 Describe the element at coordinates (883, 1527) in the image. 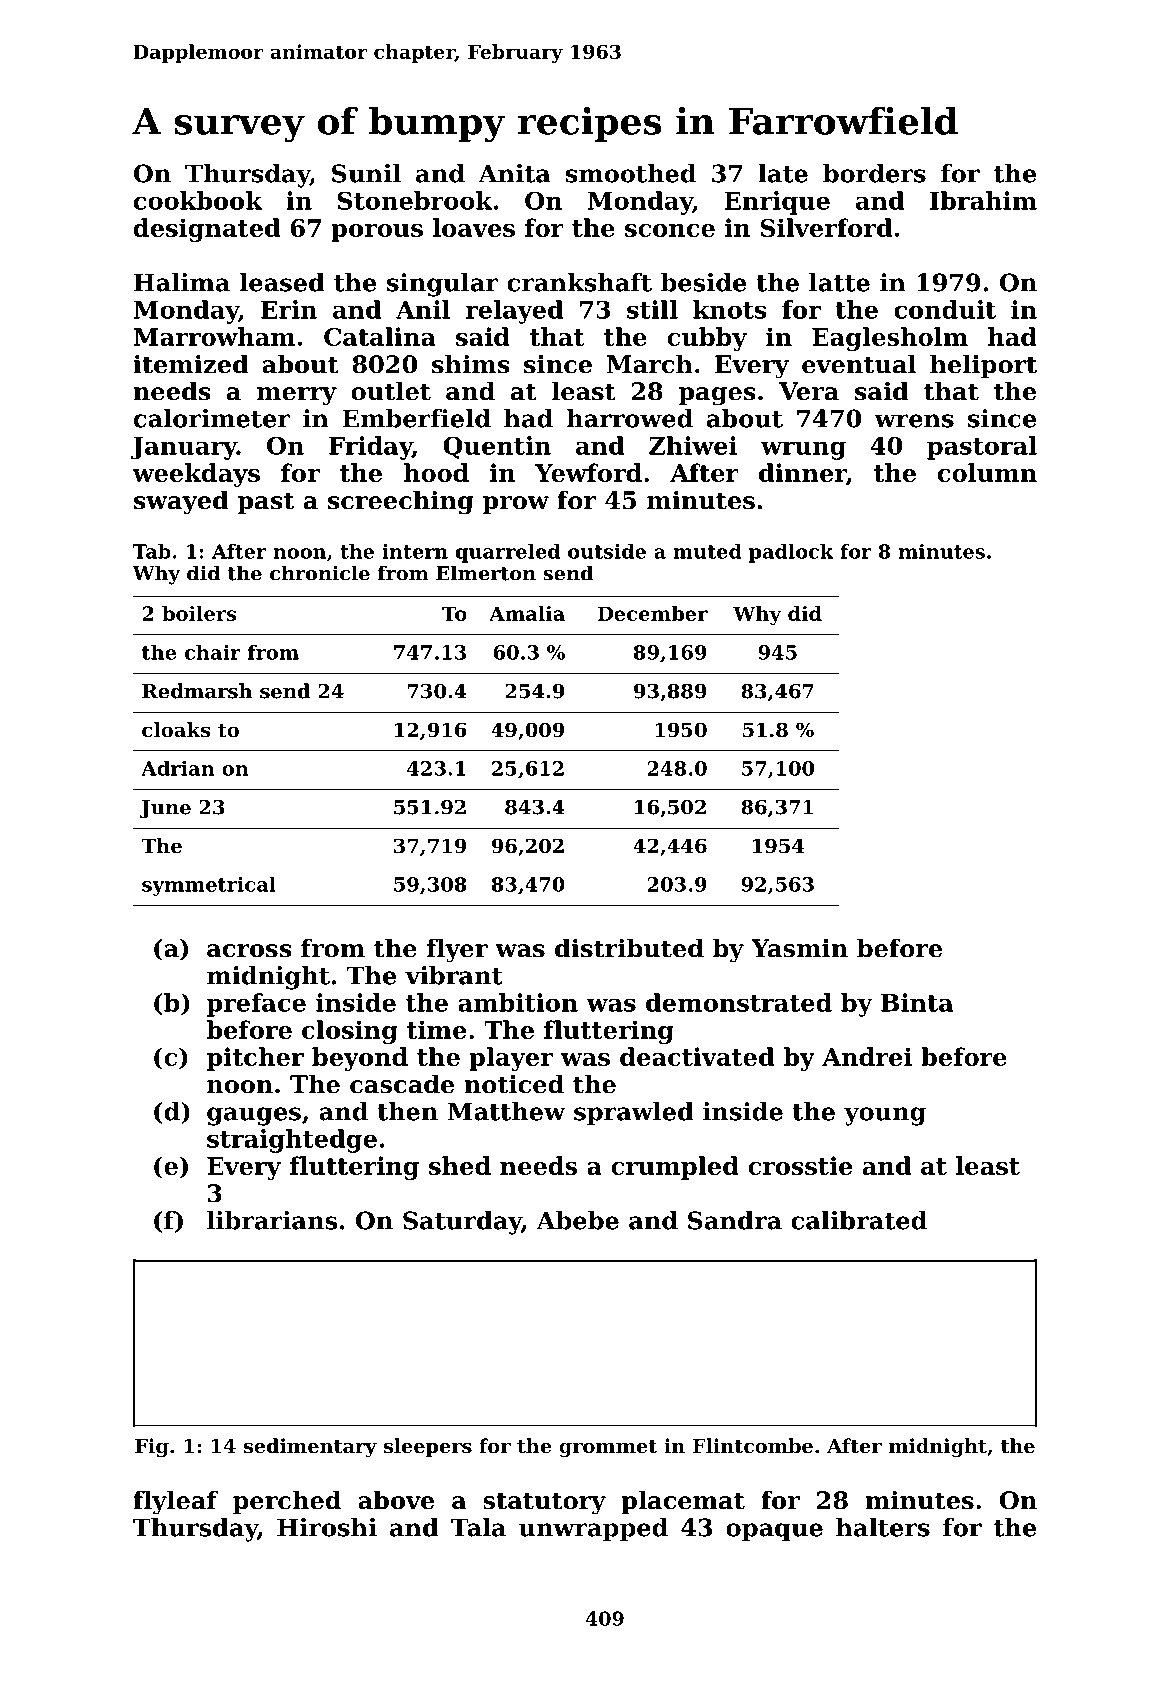

I see `halters` at that location.
